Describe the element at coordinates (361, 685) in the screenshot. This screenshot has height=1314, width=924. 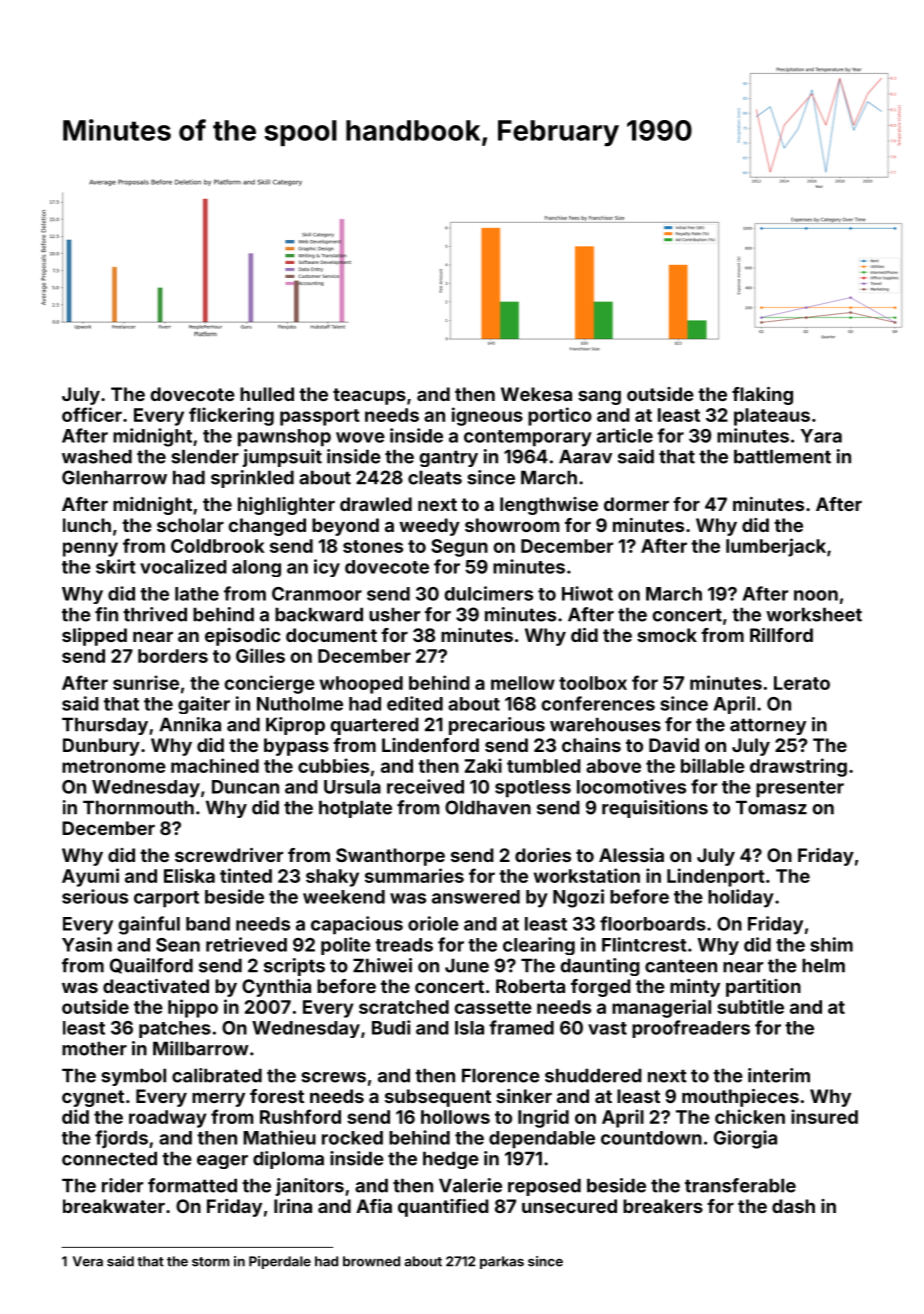
I see `whooped` at that location.
